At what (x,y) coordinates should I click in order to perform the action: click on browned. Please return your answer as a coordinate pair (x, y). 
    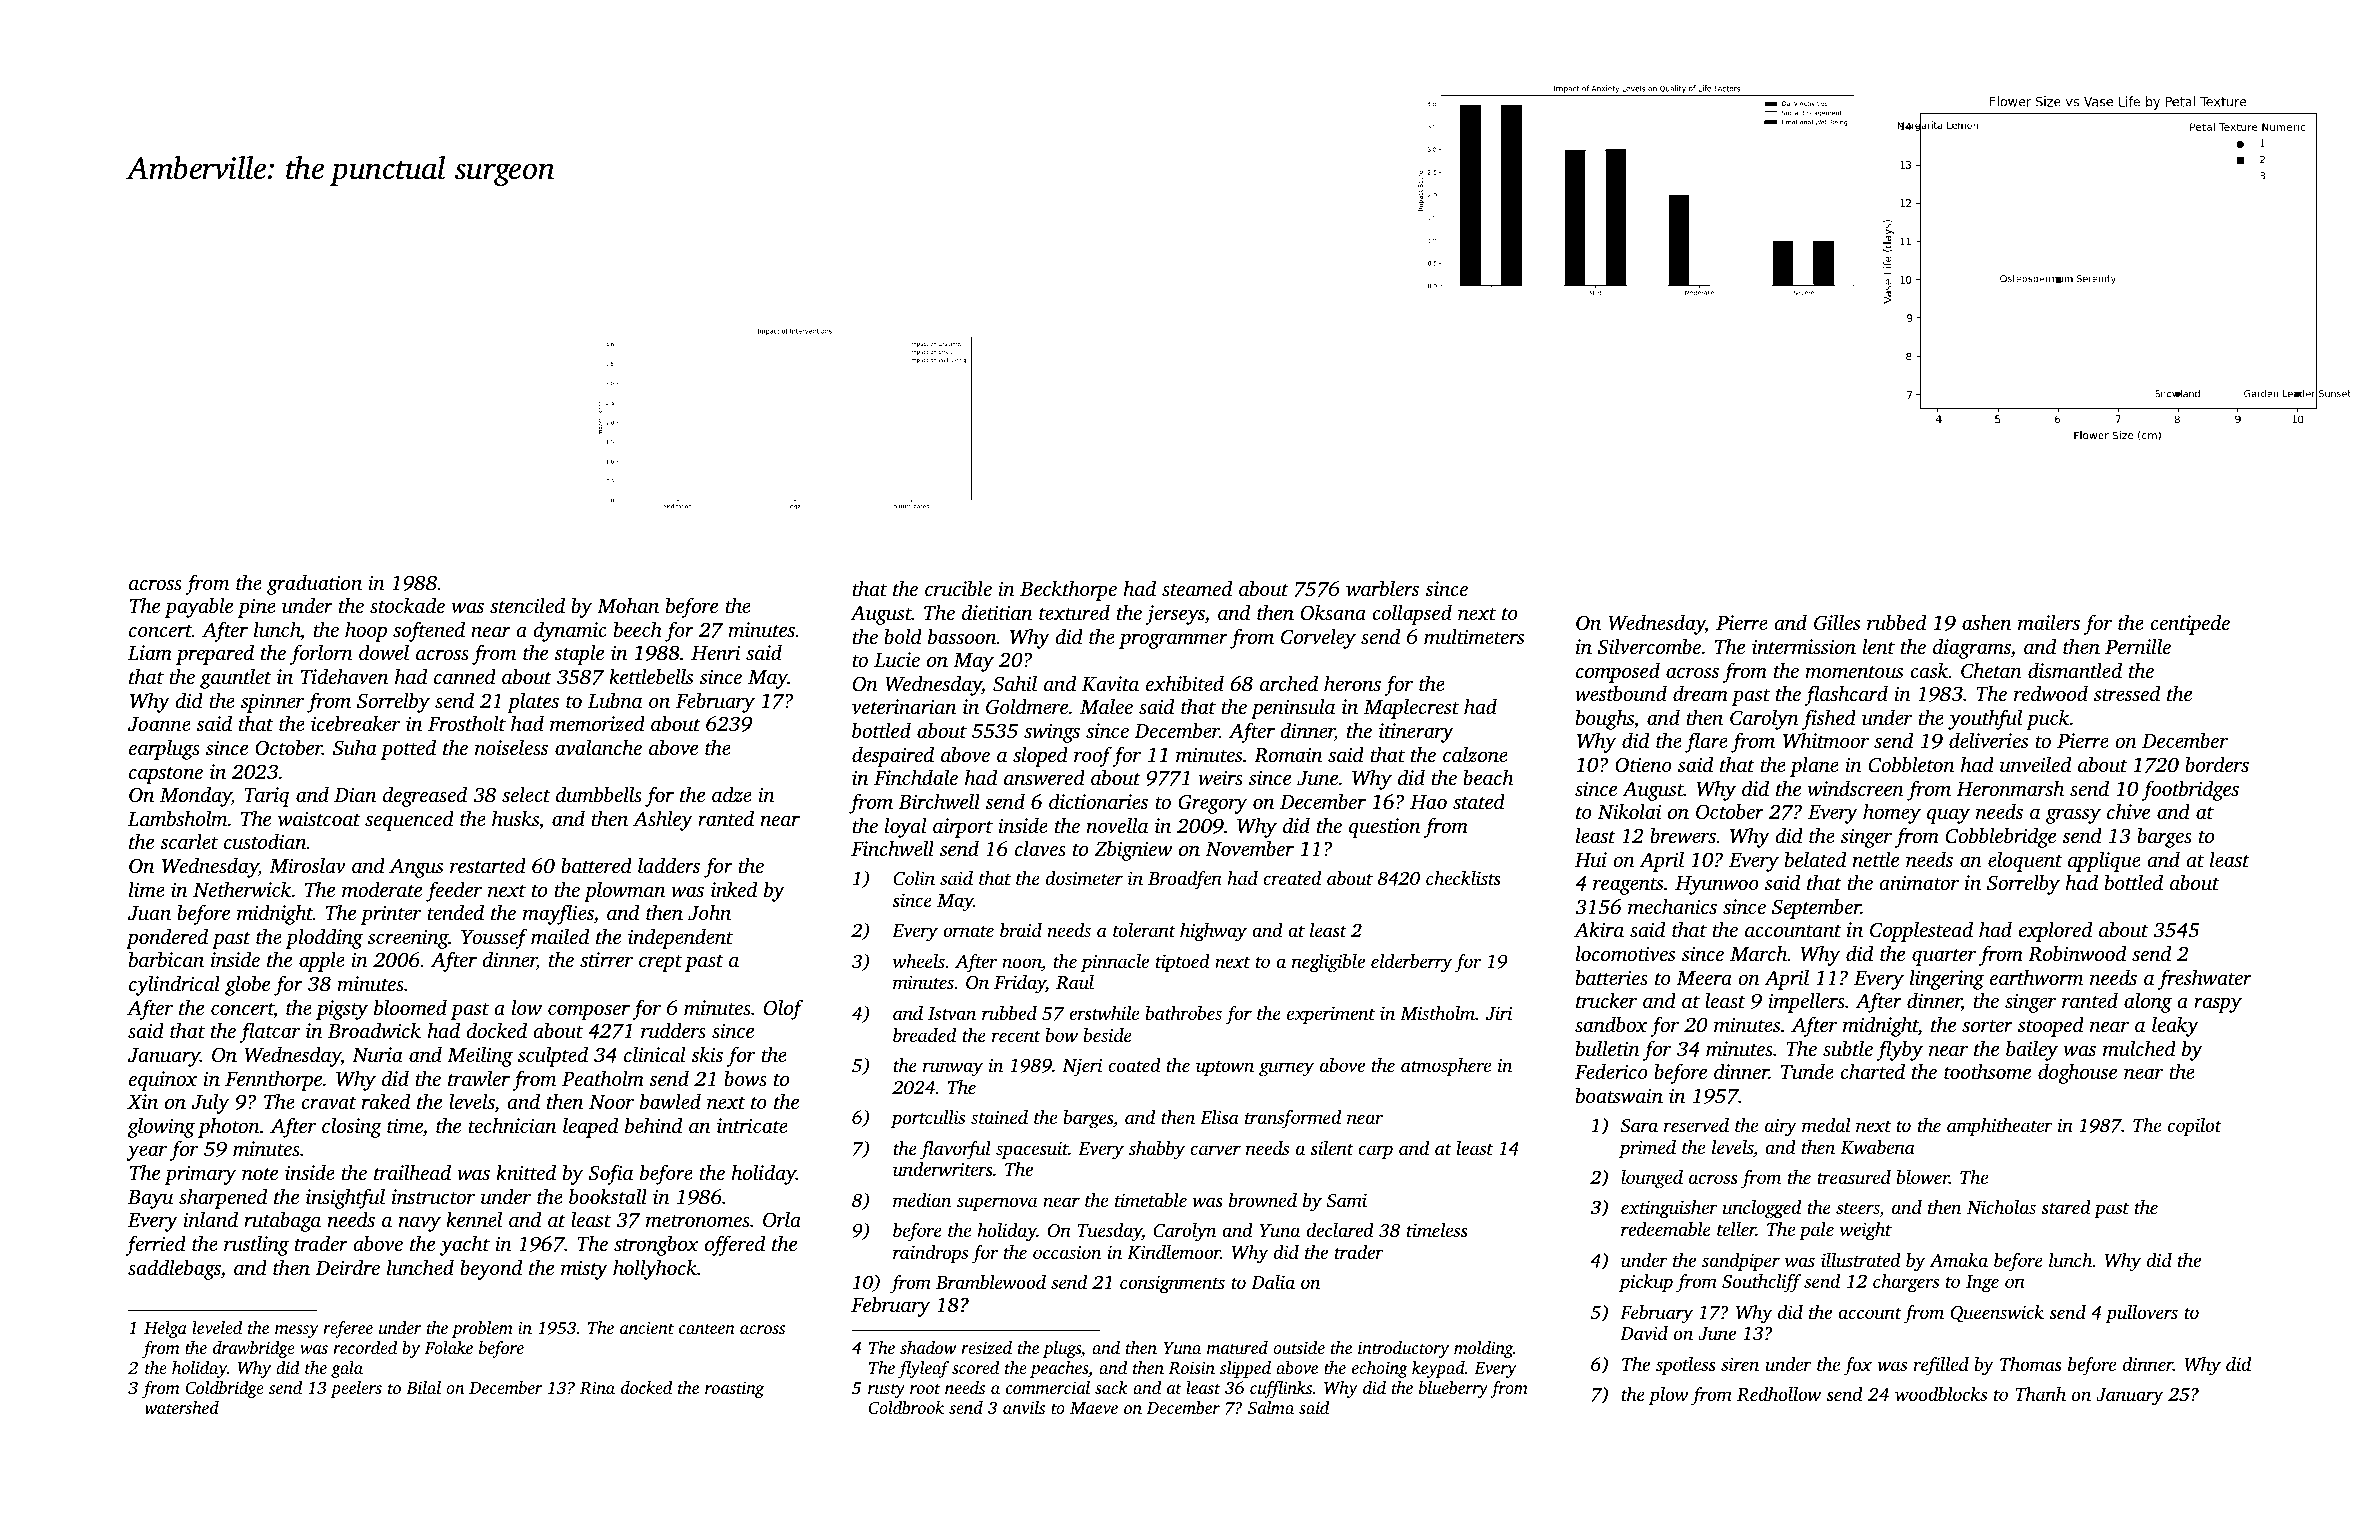
    Looking at the image, I should click on (1263, 1200).
